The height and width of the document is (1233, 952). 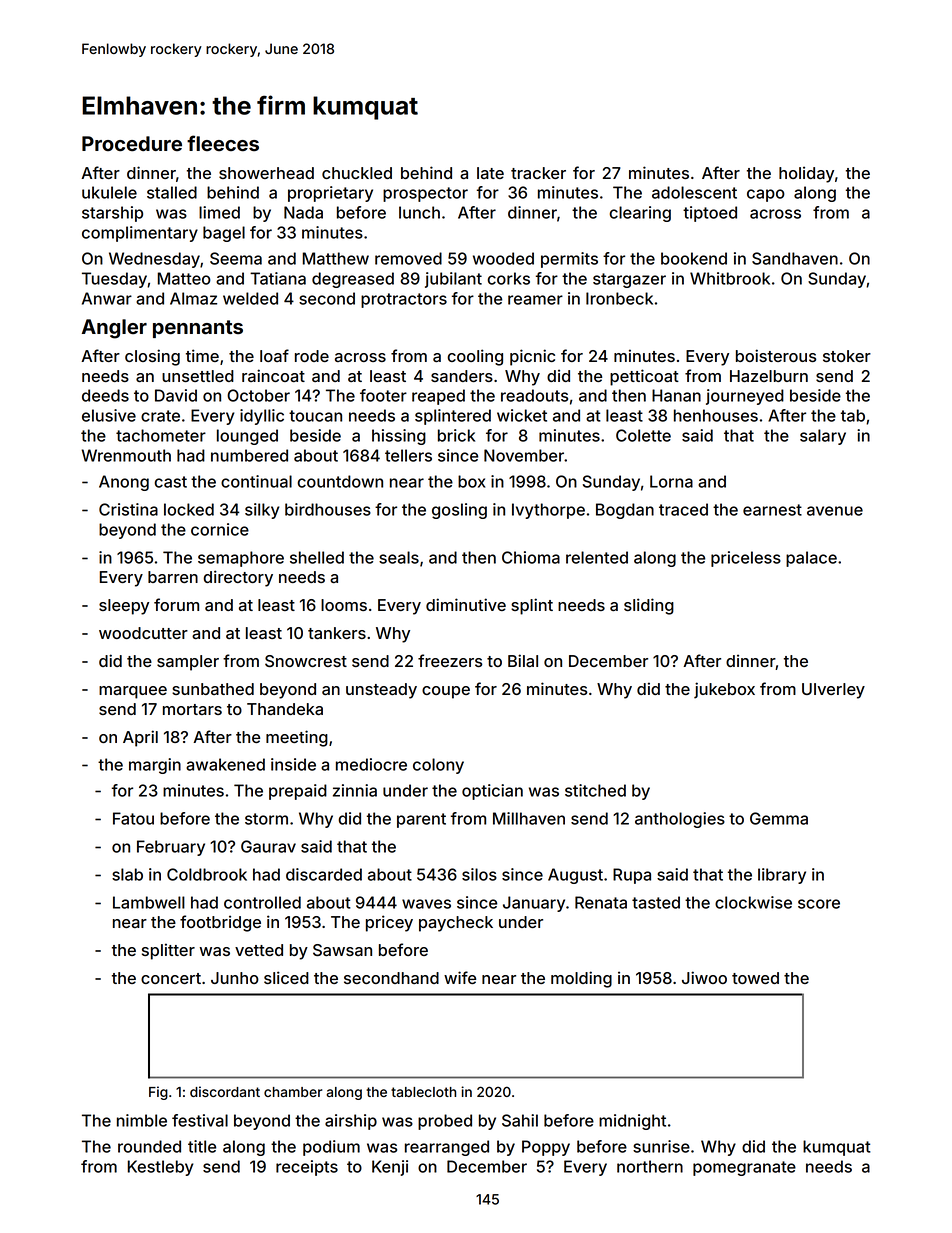 What do you see at coordinates (475, 357) in the document?
I see `cooling` at bounding box center [475, 357].
